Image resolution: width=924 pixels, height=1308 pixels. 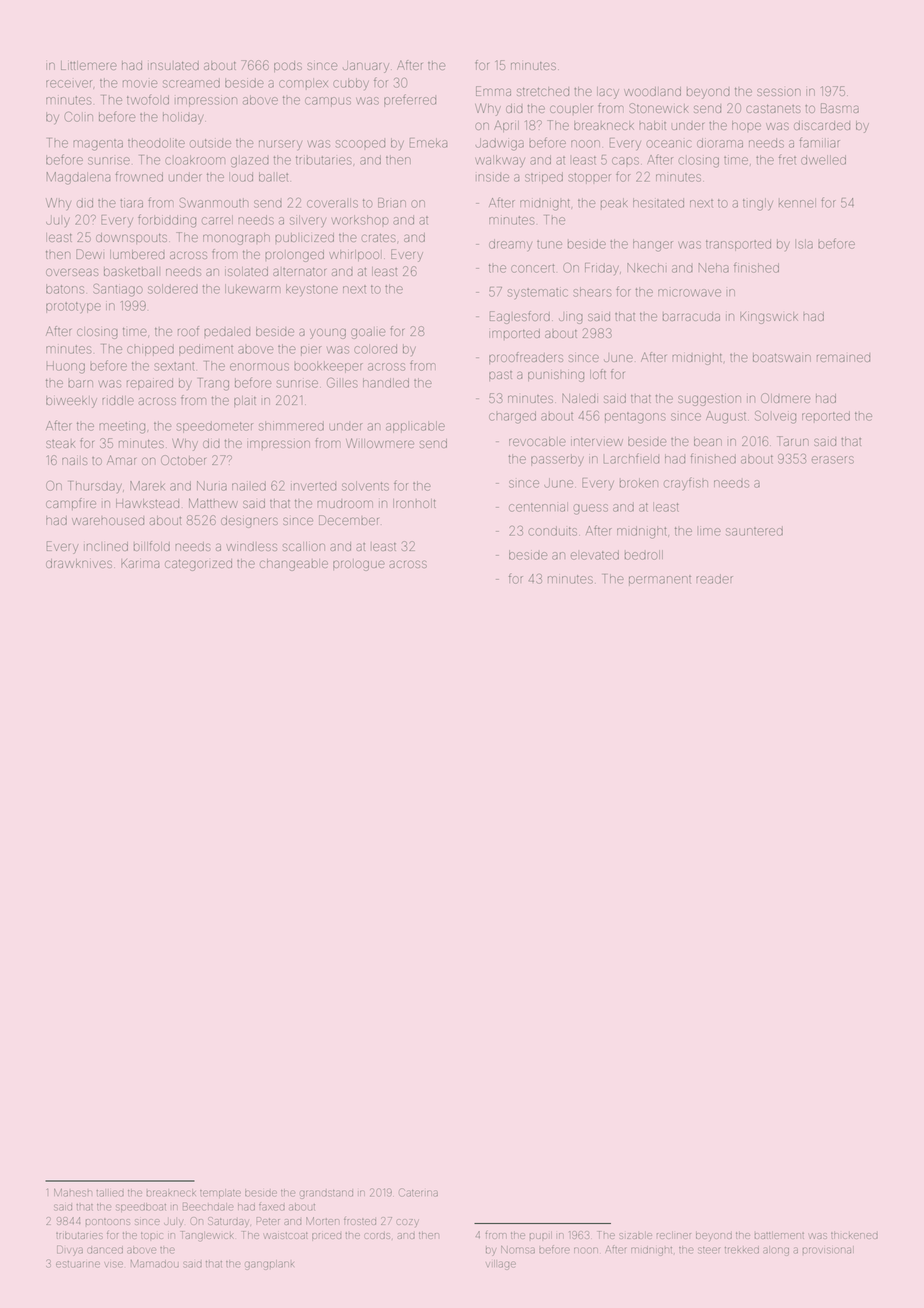 I want to click on Naledi, so click(x=580, y=398).
